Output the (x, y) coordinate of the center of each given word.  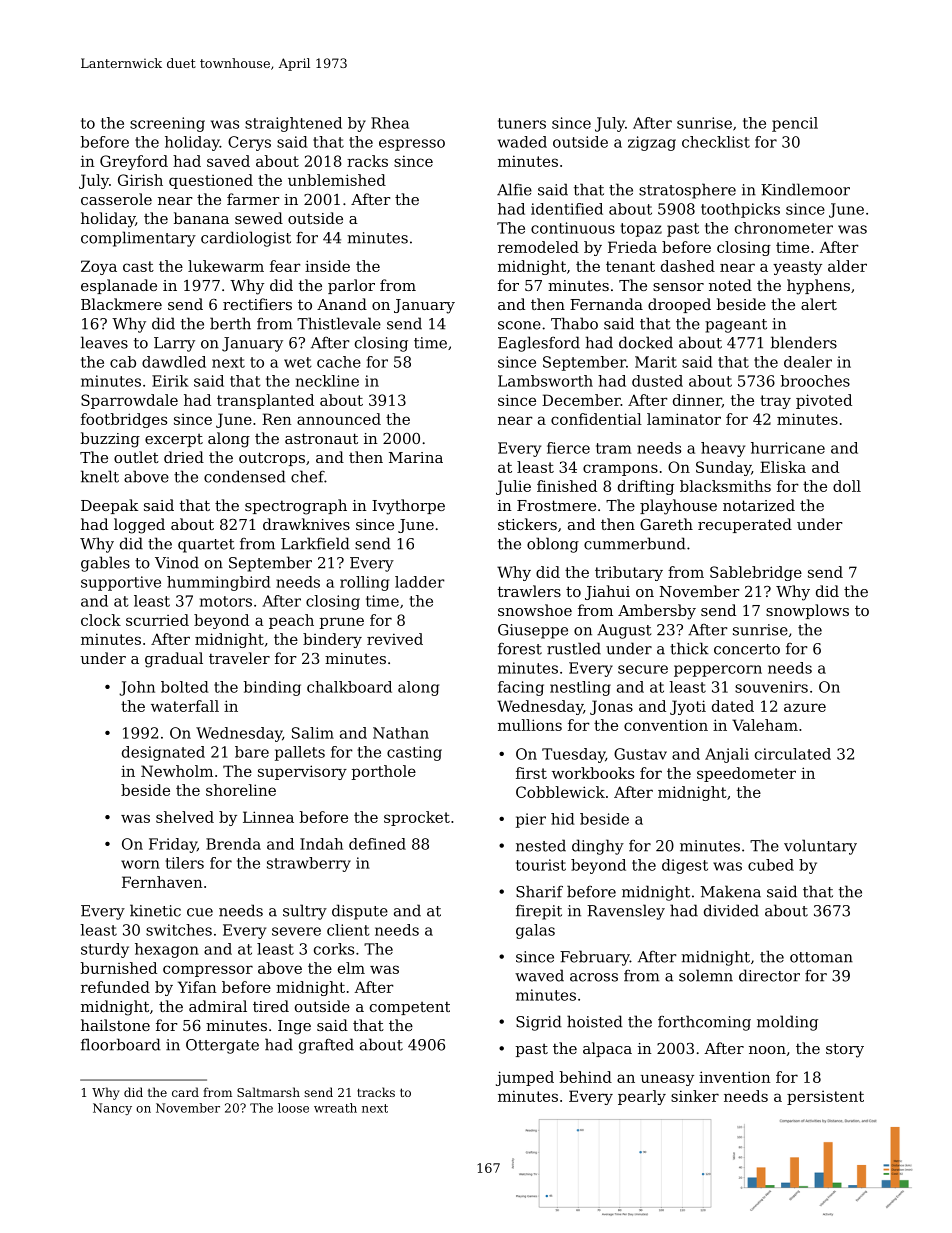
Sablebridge (756, 573)
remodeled (538, 247)
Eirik (170, 381)
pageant (736, 326)
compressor (208, 971)
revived (395, 639)
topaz (641, 230)
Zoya (99, 267)
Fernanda (606, 304)
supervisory (302, 772)
